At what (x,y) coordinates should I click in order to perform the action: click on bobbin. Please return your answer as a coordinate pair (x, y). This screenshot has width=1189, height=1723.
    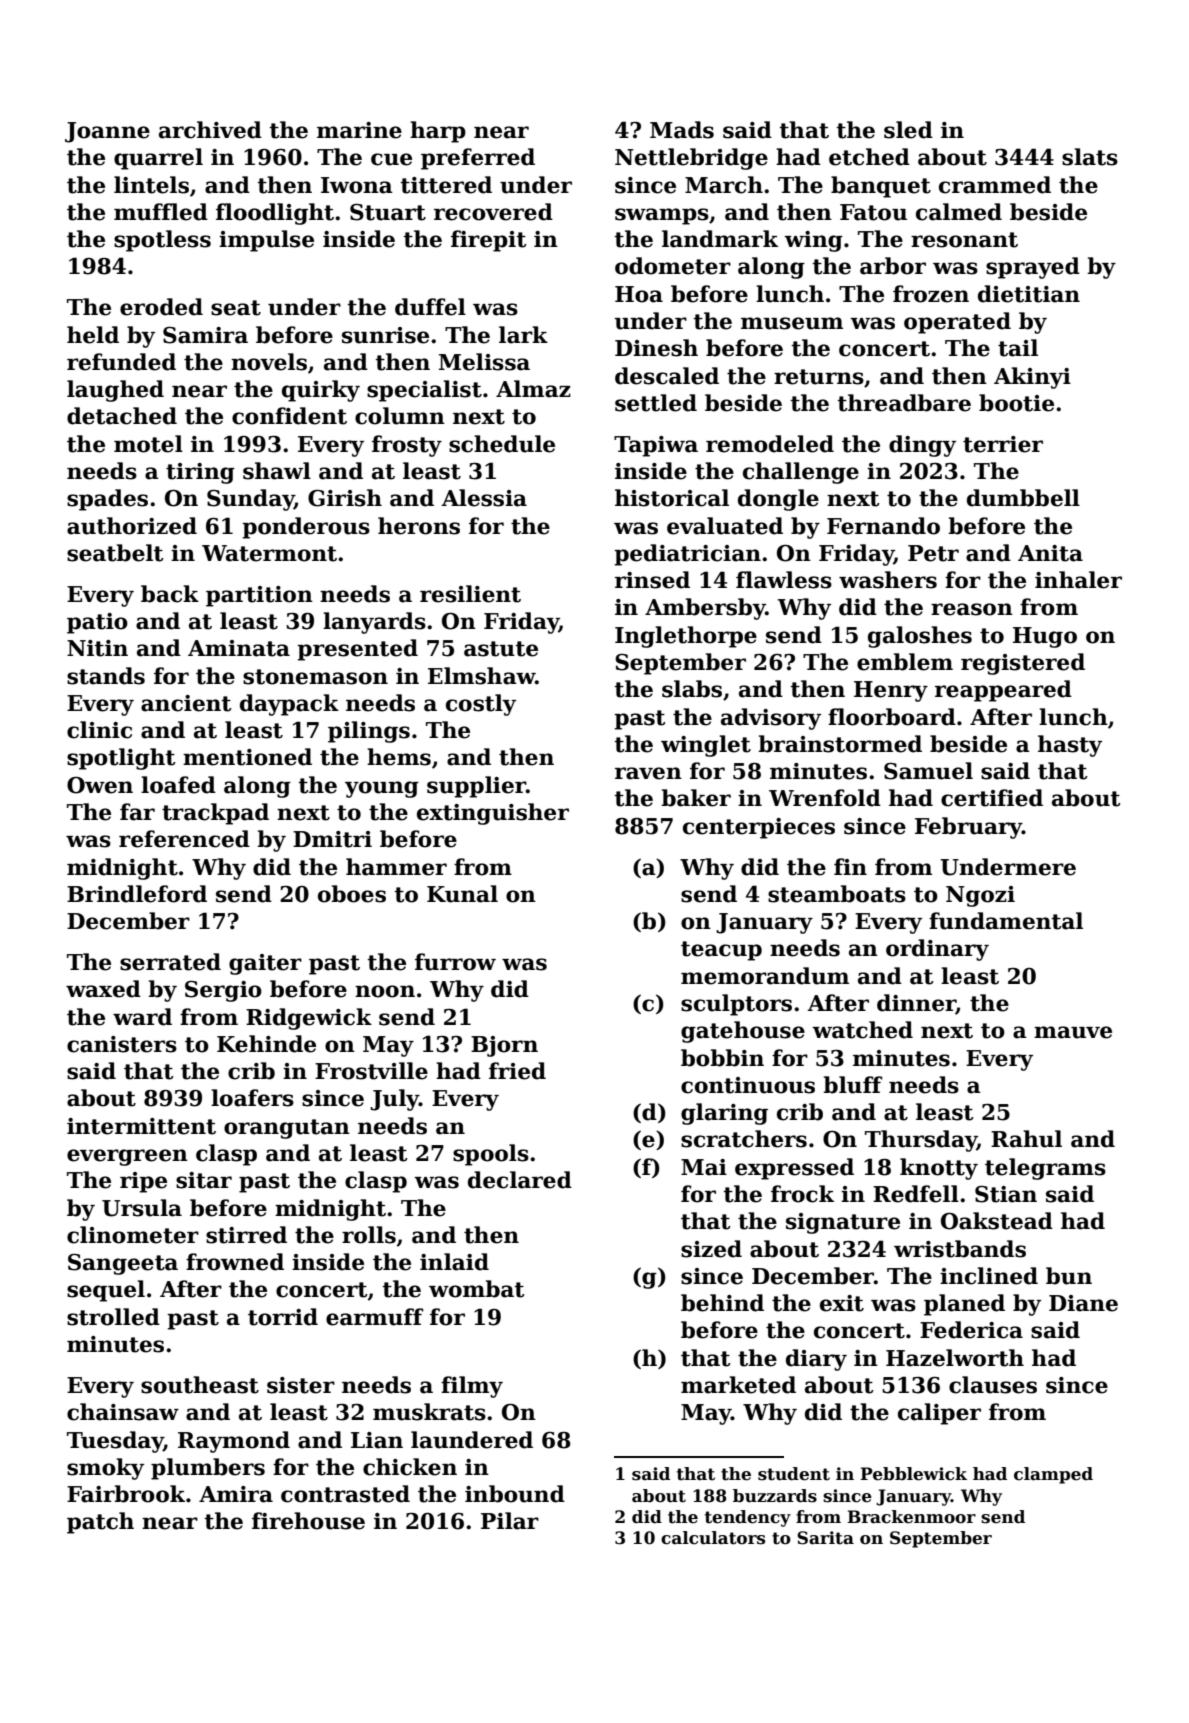
    Looking at the image, I should click on (722, 1058).
